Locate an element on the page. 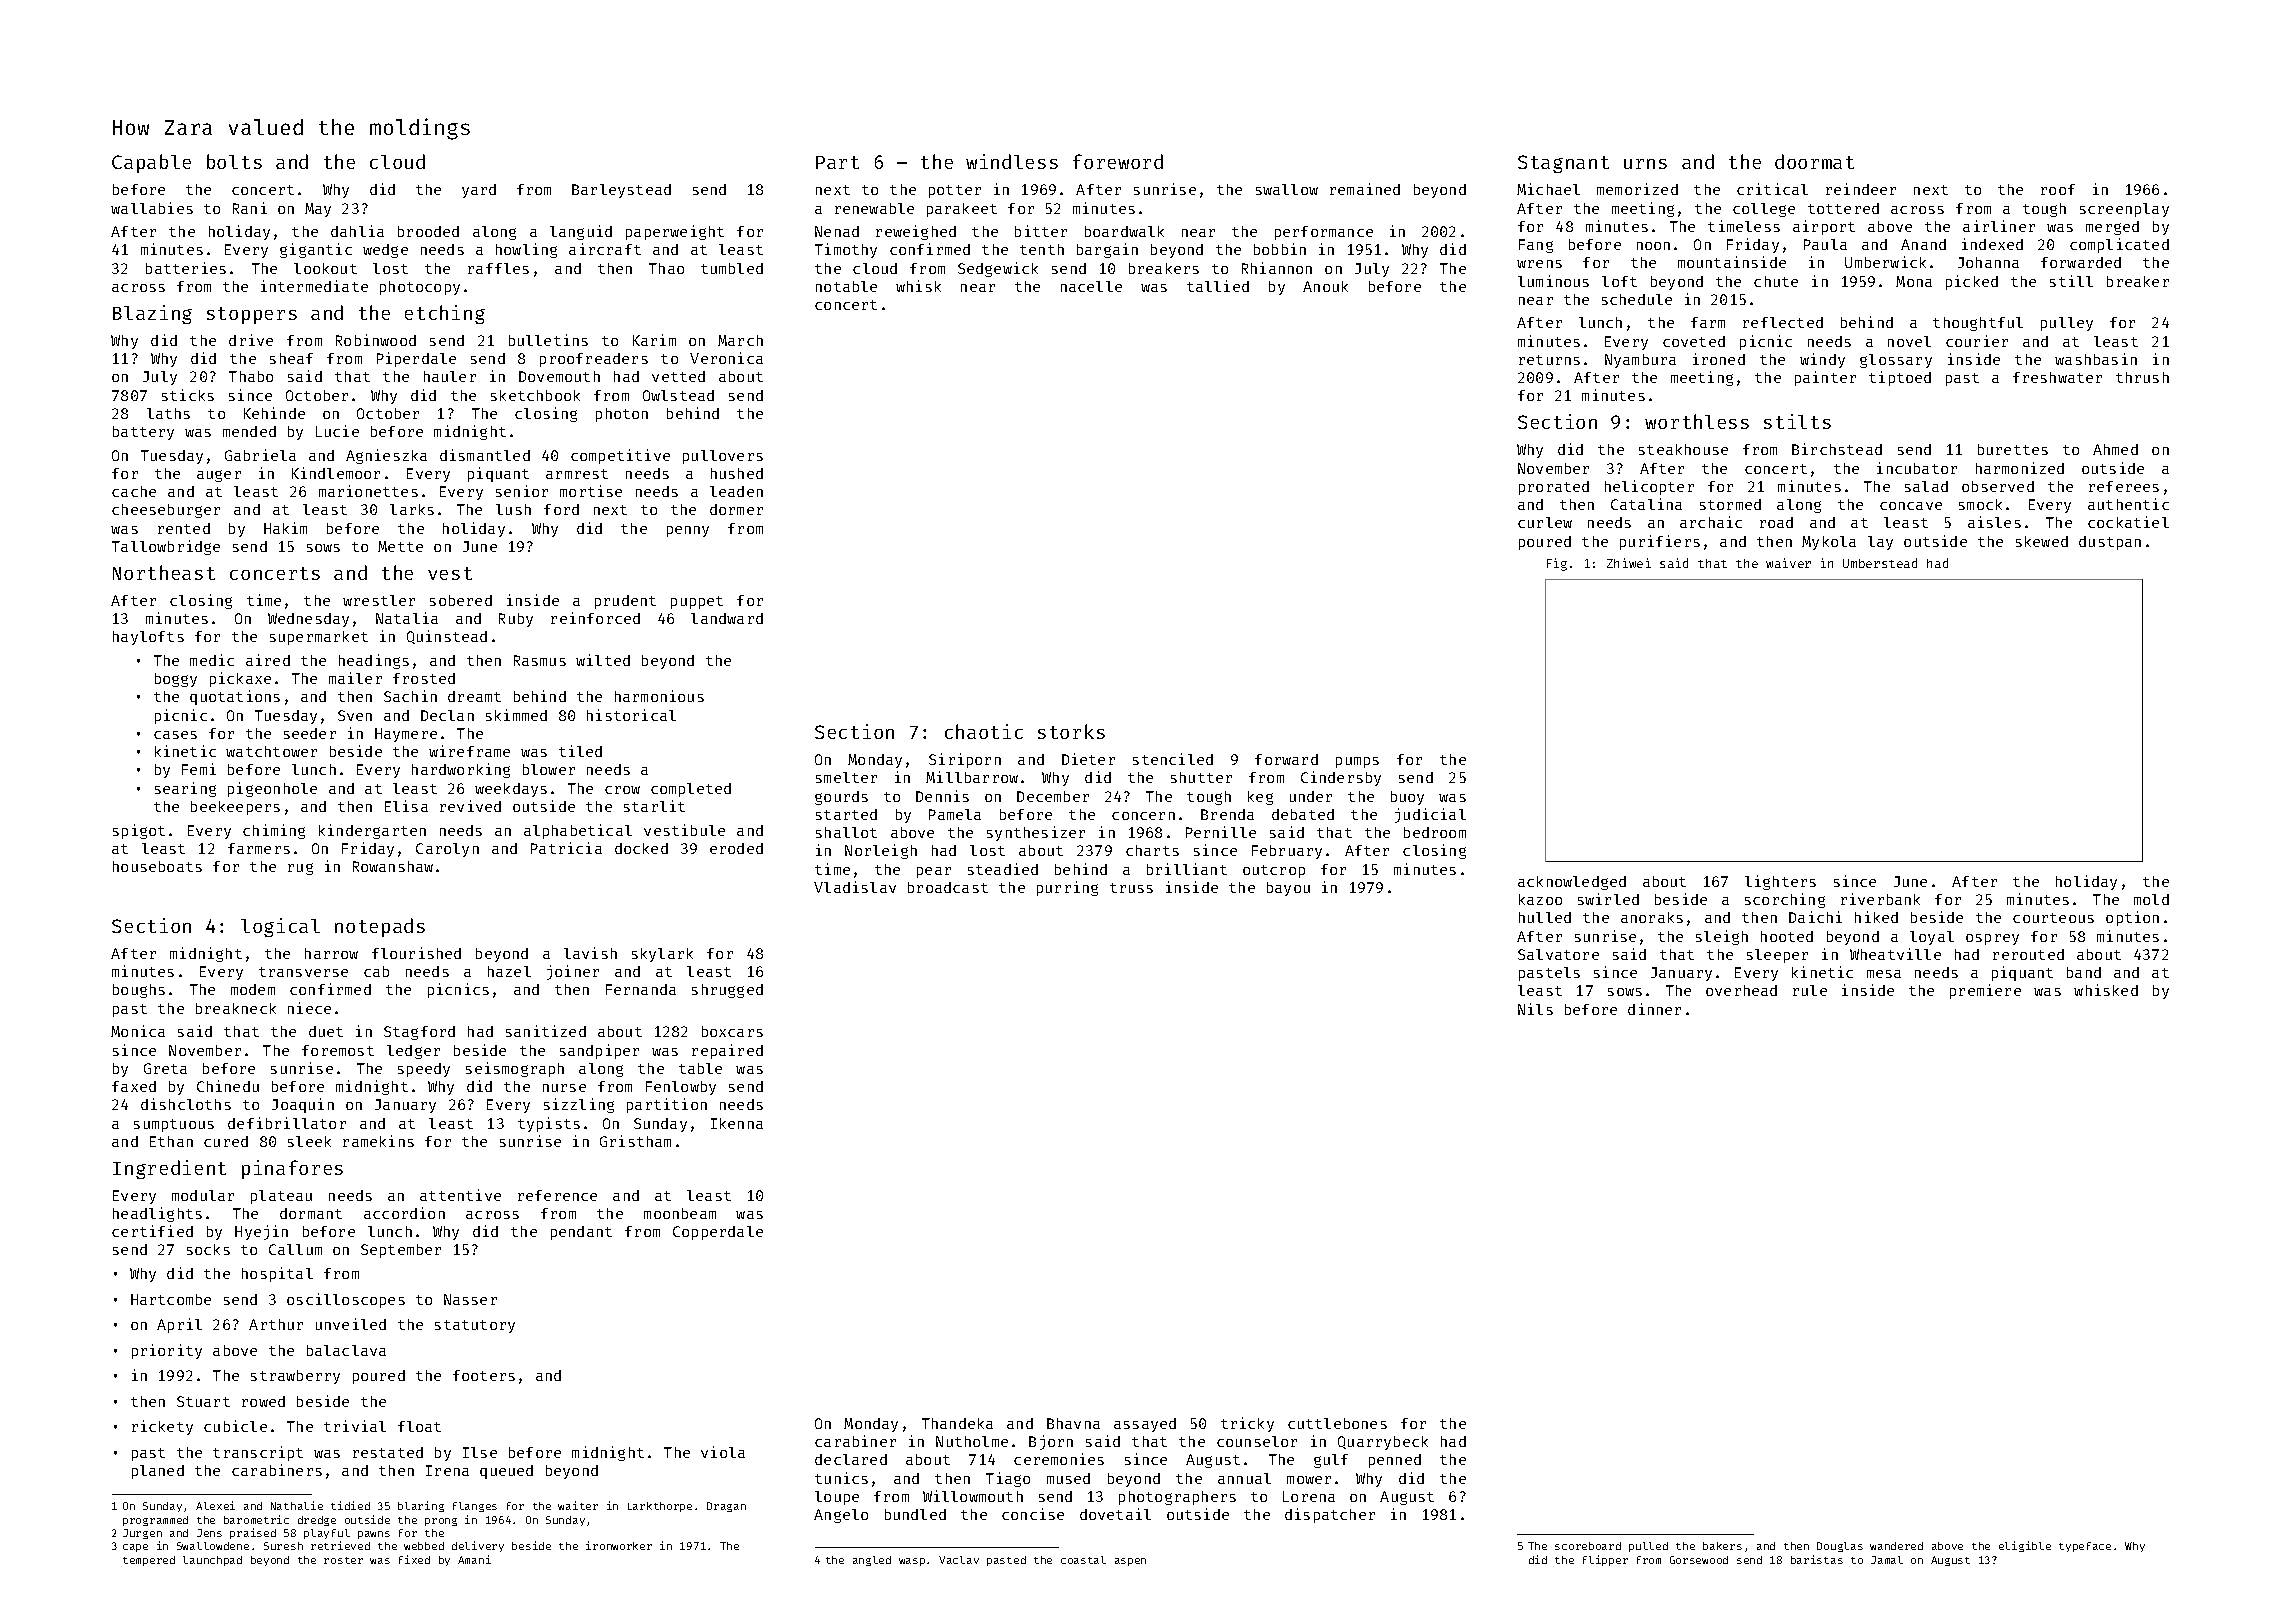 This document has height=1614, width=2282. ironworker is located at coordinates (619, 1545).
